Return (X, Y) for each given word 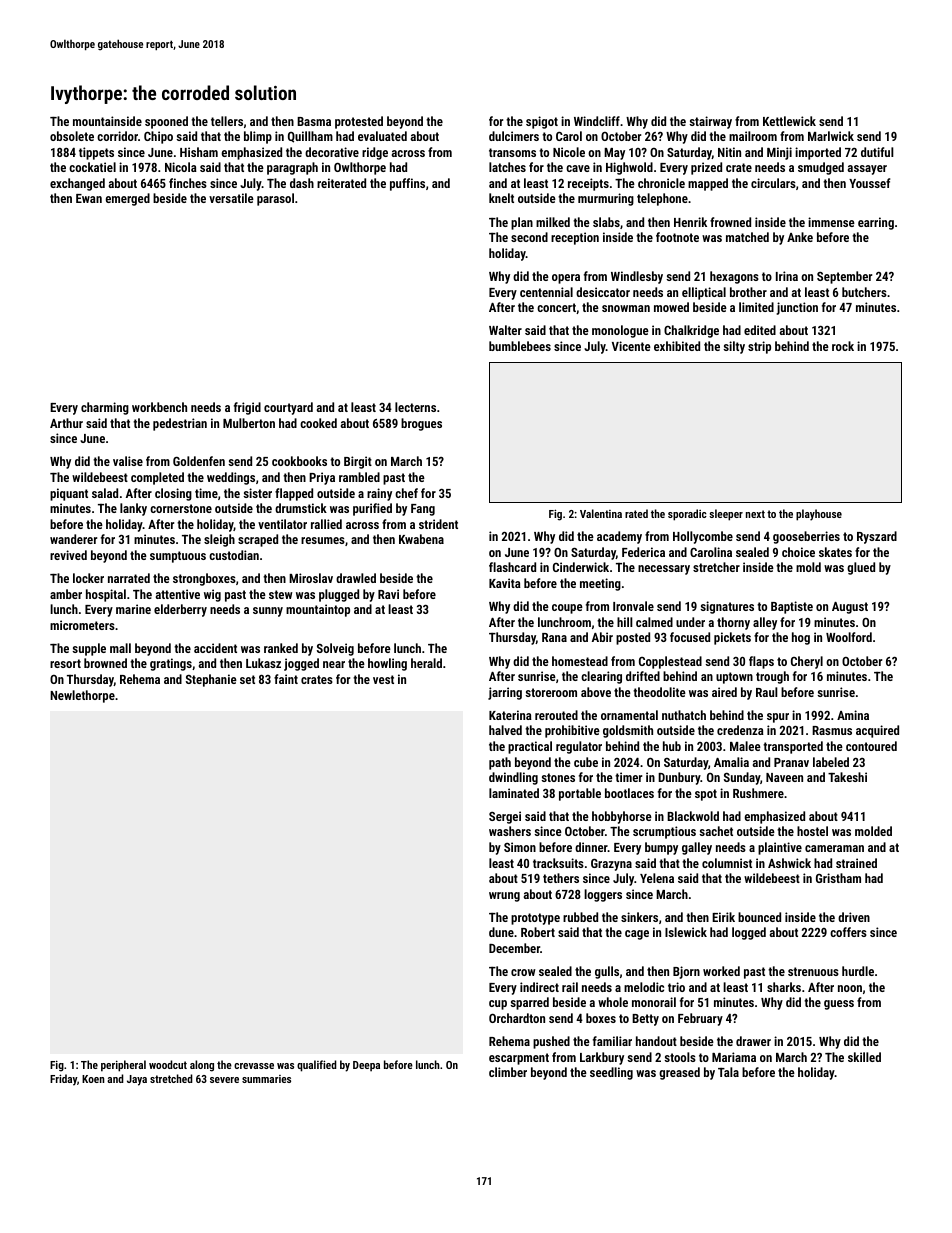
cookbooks (299, 461)
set (247, 679)
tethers (561, 878)
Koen (93, 1079)
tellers (227, 121)
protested (359, 122)
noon (850, 988)
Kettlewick (789, 121)
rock (843, 346)
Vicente (631, 346)
